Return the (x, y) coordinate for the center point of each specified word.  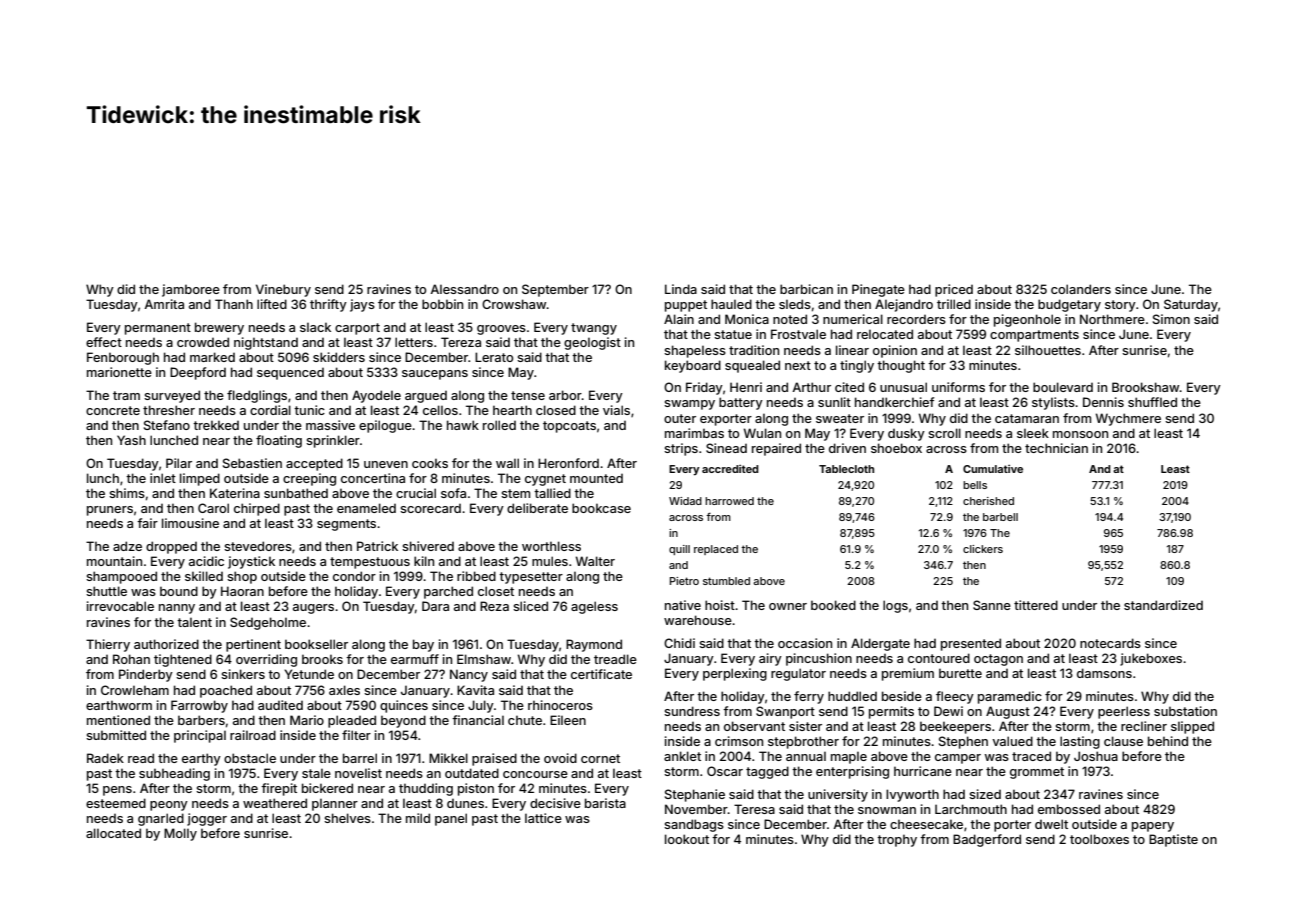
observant (754, 726)
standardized (1163, 605)
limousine (190, 523)
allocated (113, 833)
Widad (685, 501)
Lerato (494, 357)
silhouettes (1048, 350)
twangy (594, 329)
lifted (272, 304)
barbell (1000, 517)
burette (960, 673)
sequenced (290, 374)
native (683, 605)
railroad (253, 735)
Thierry (108, 645)
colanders (1081, 289)
